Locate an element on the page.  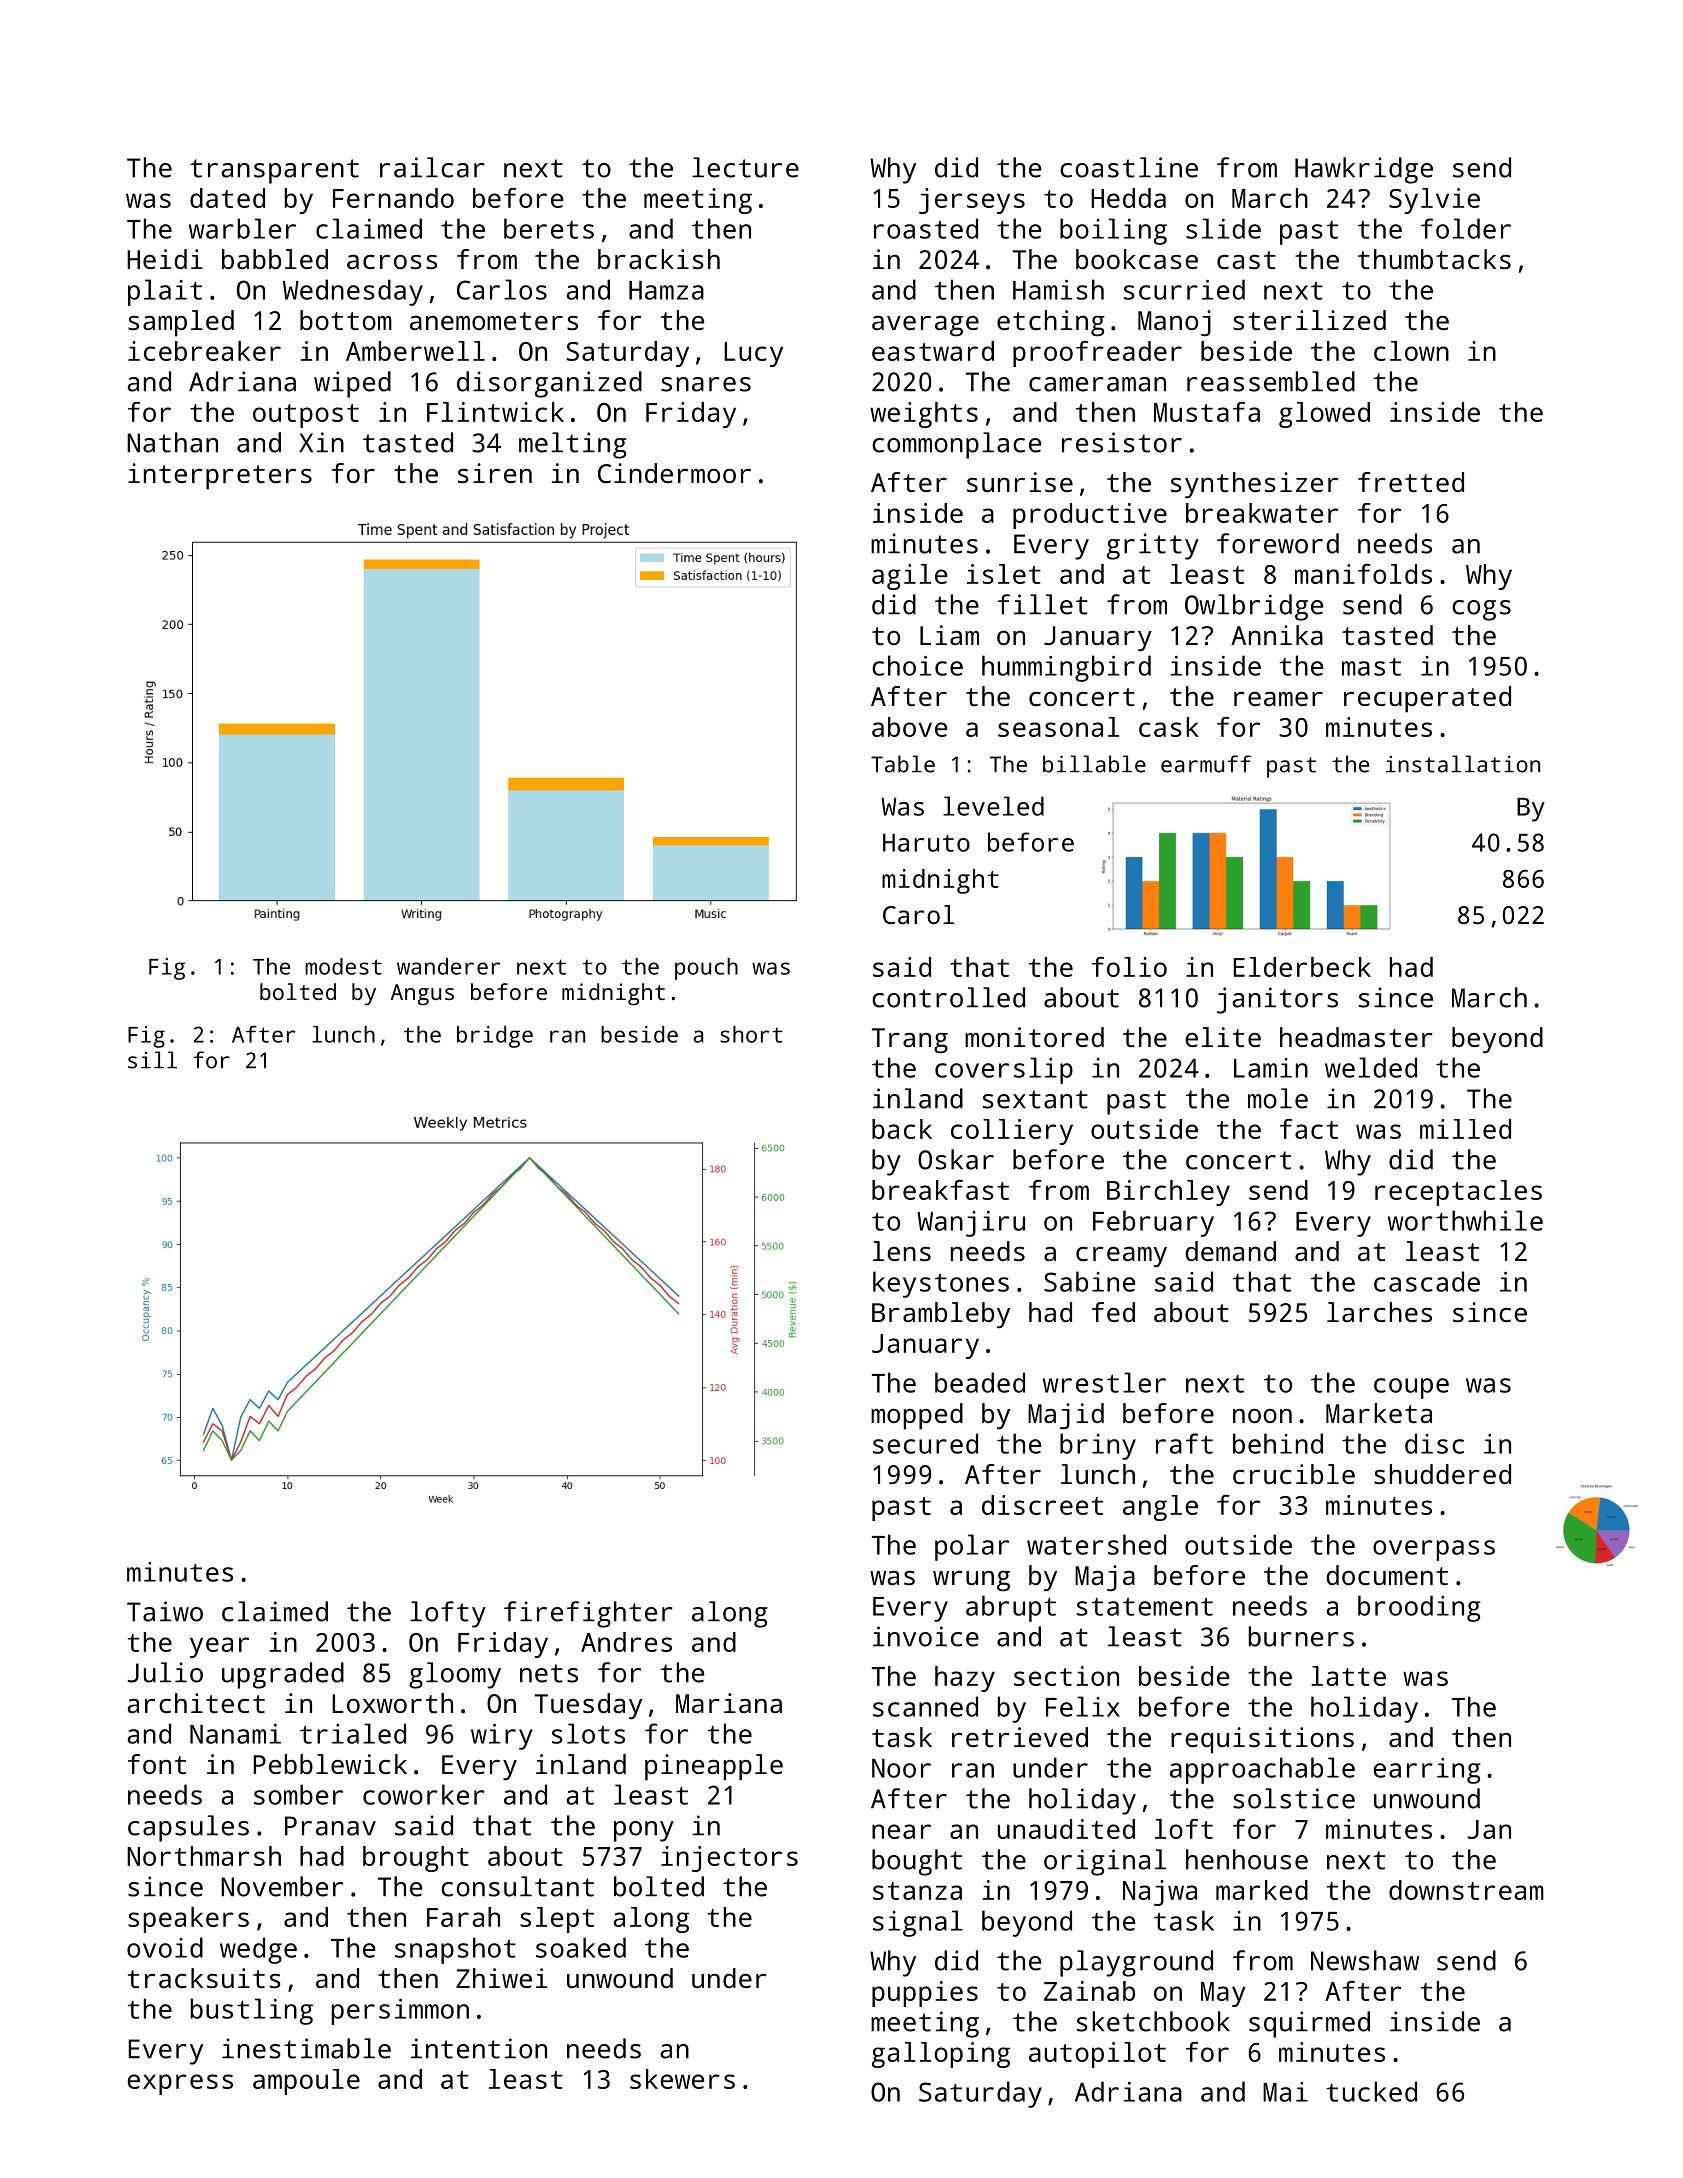
clown is located at coordinates (1411, 351).
